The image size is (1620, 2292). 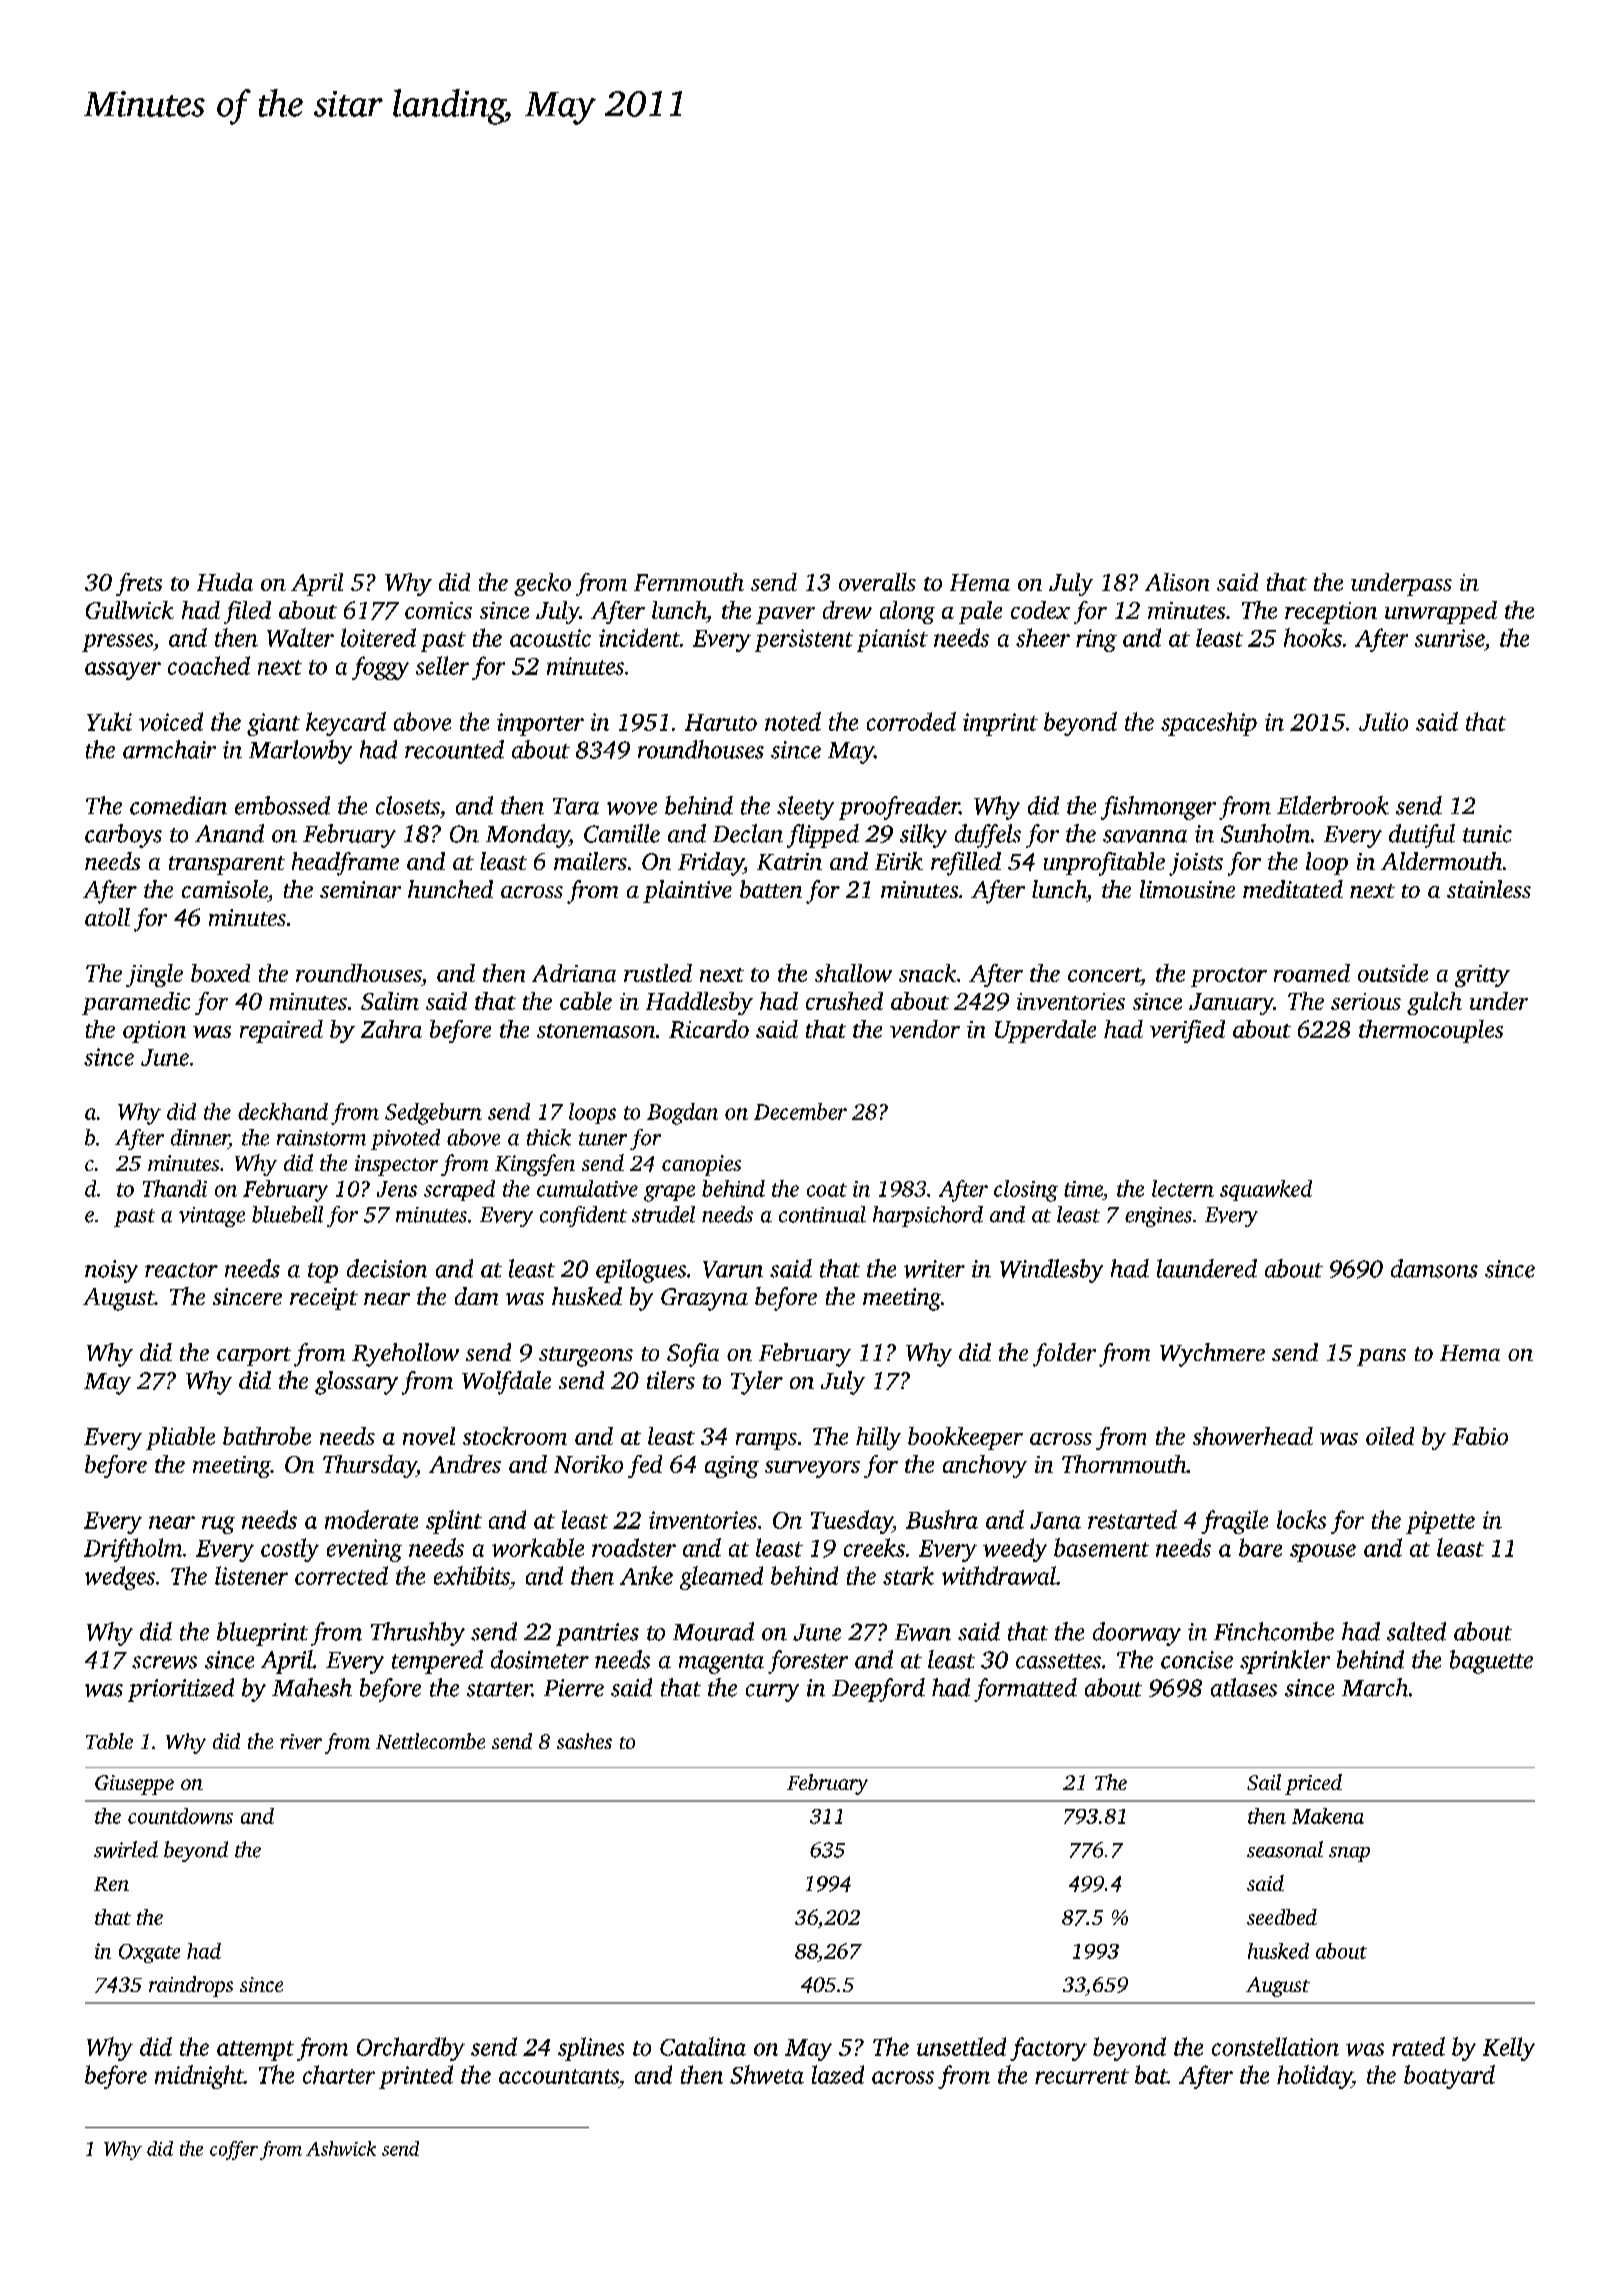 I want to click on Grazyna, so click(x=704, y=1299).
